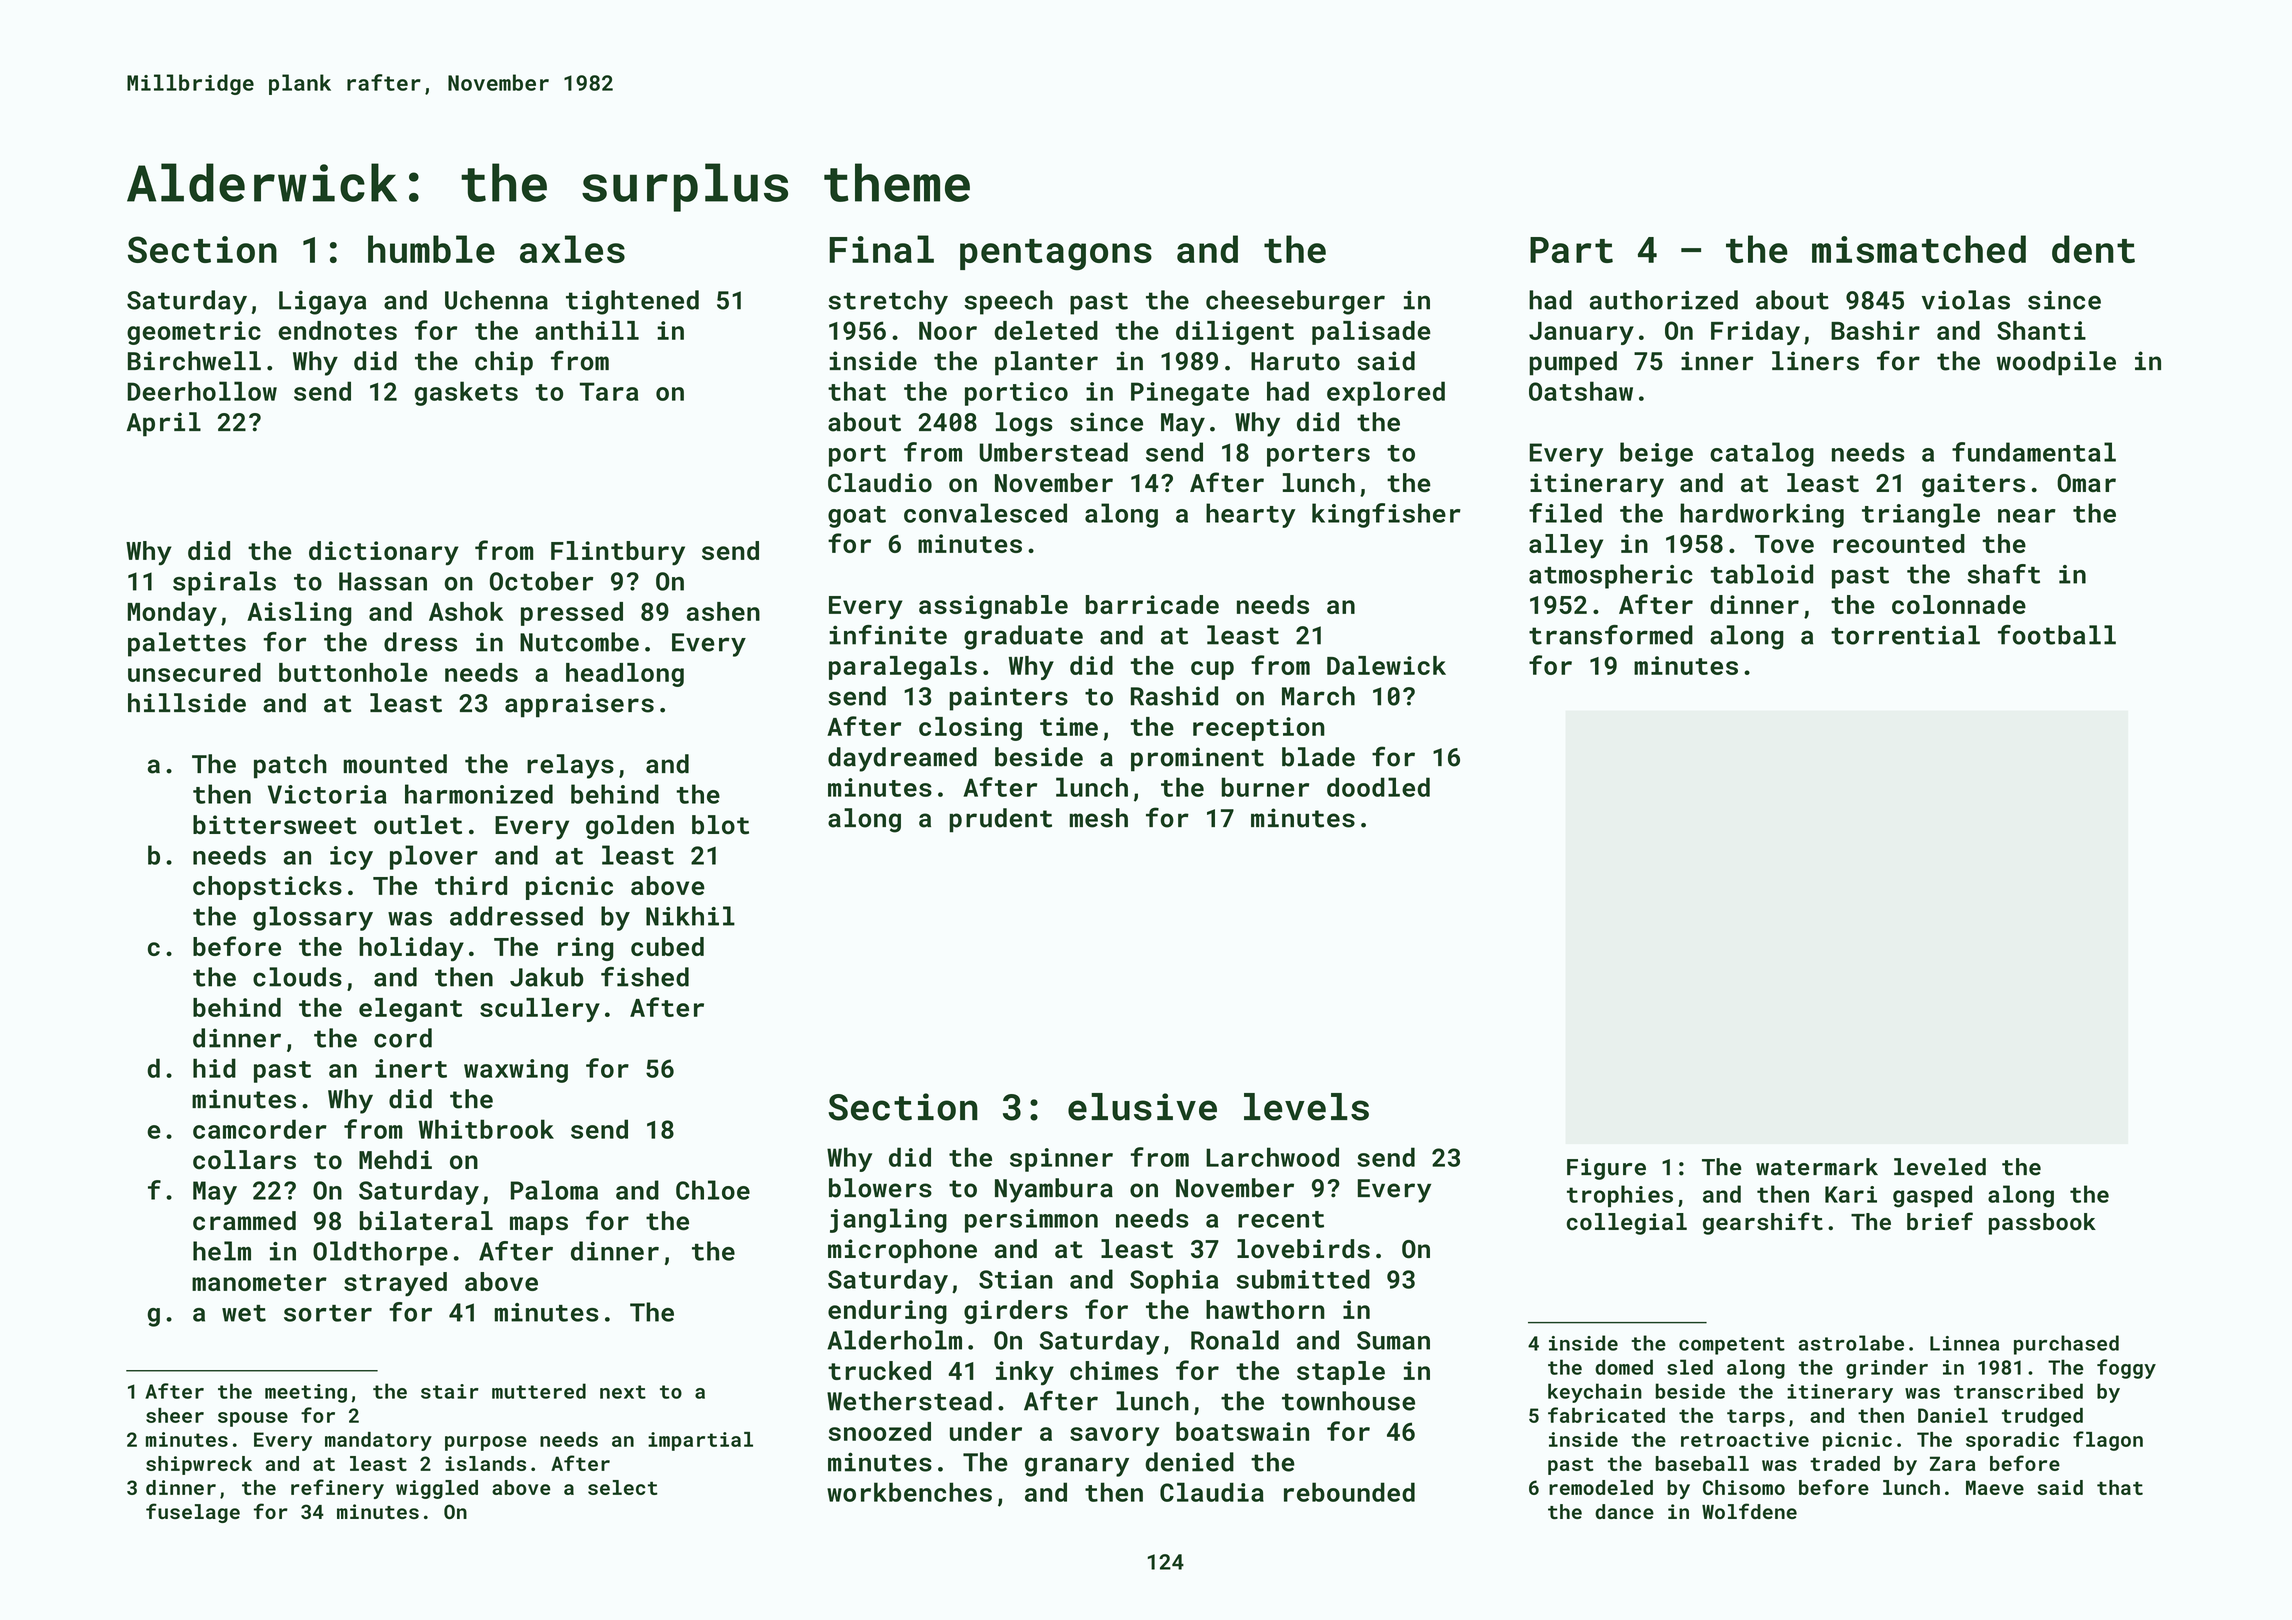 This document has width=2292, height=1620. What do you see at coordinates (539, 1225) in the document?
I see `maps` at bounding box center [539, 1225].
